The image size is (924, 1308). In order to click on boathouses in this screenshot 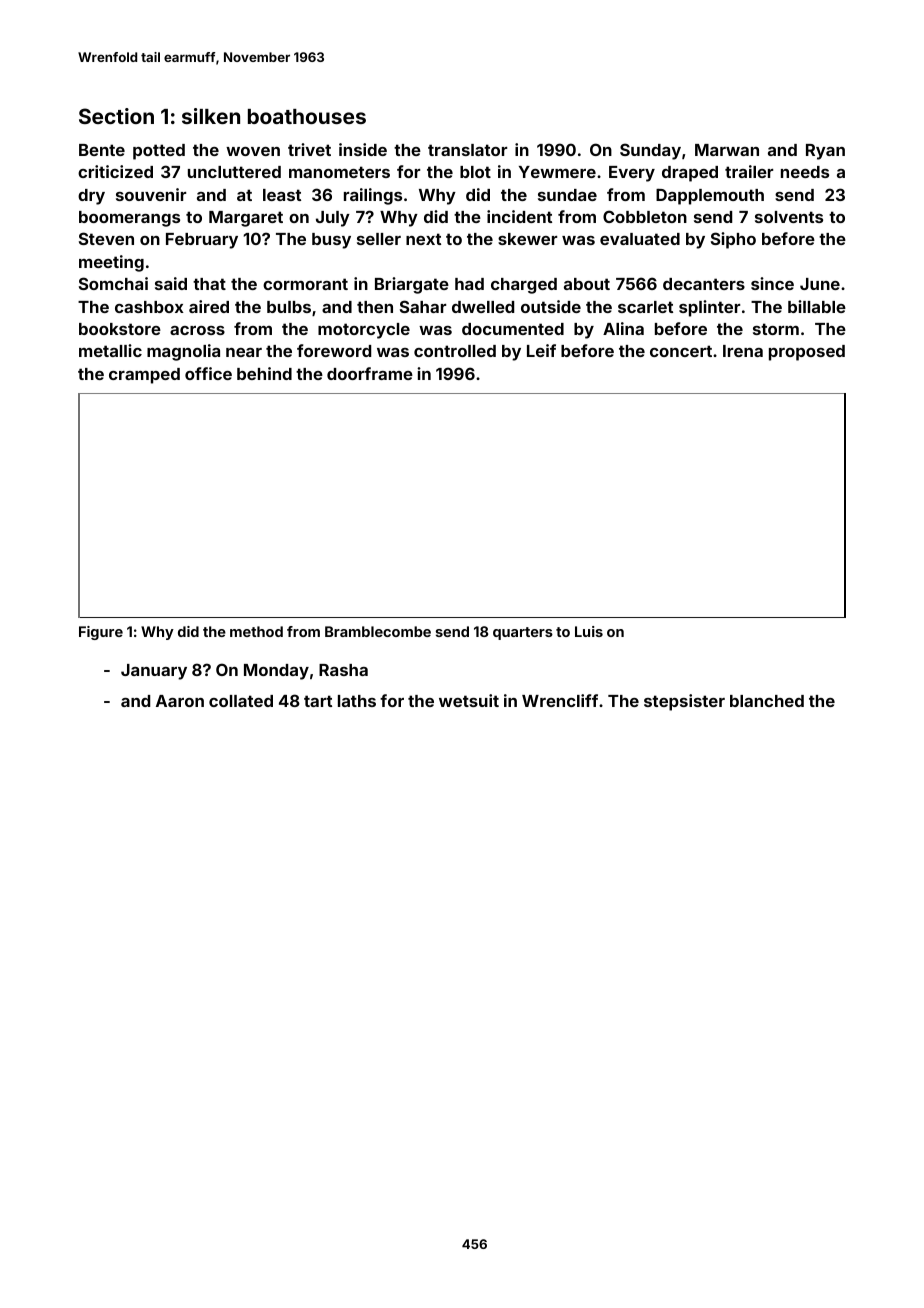, I will do `click(307, 116)`.
